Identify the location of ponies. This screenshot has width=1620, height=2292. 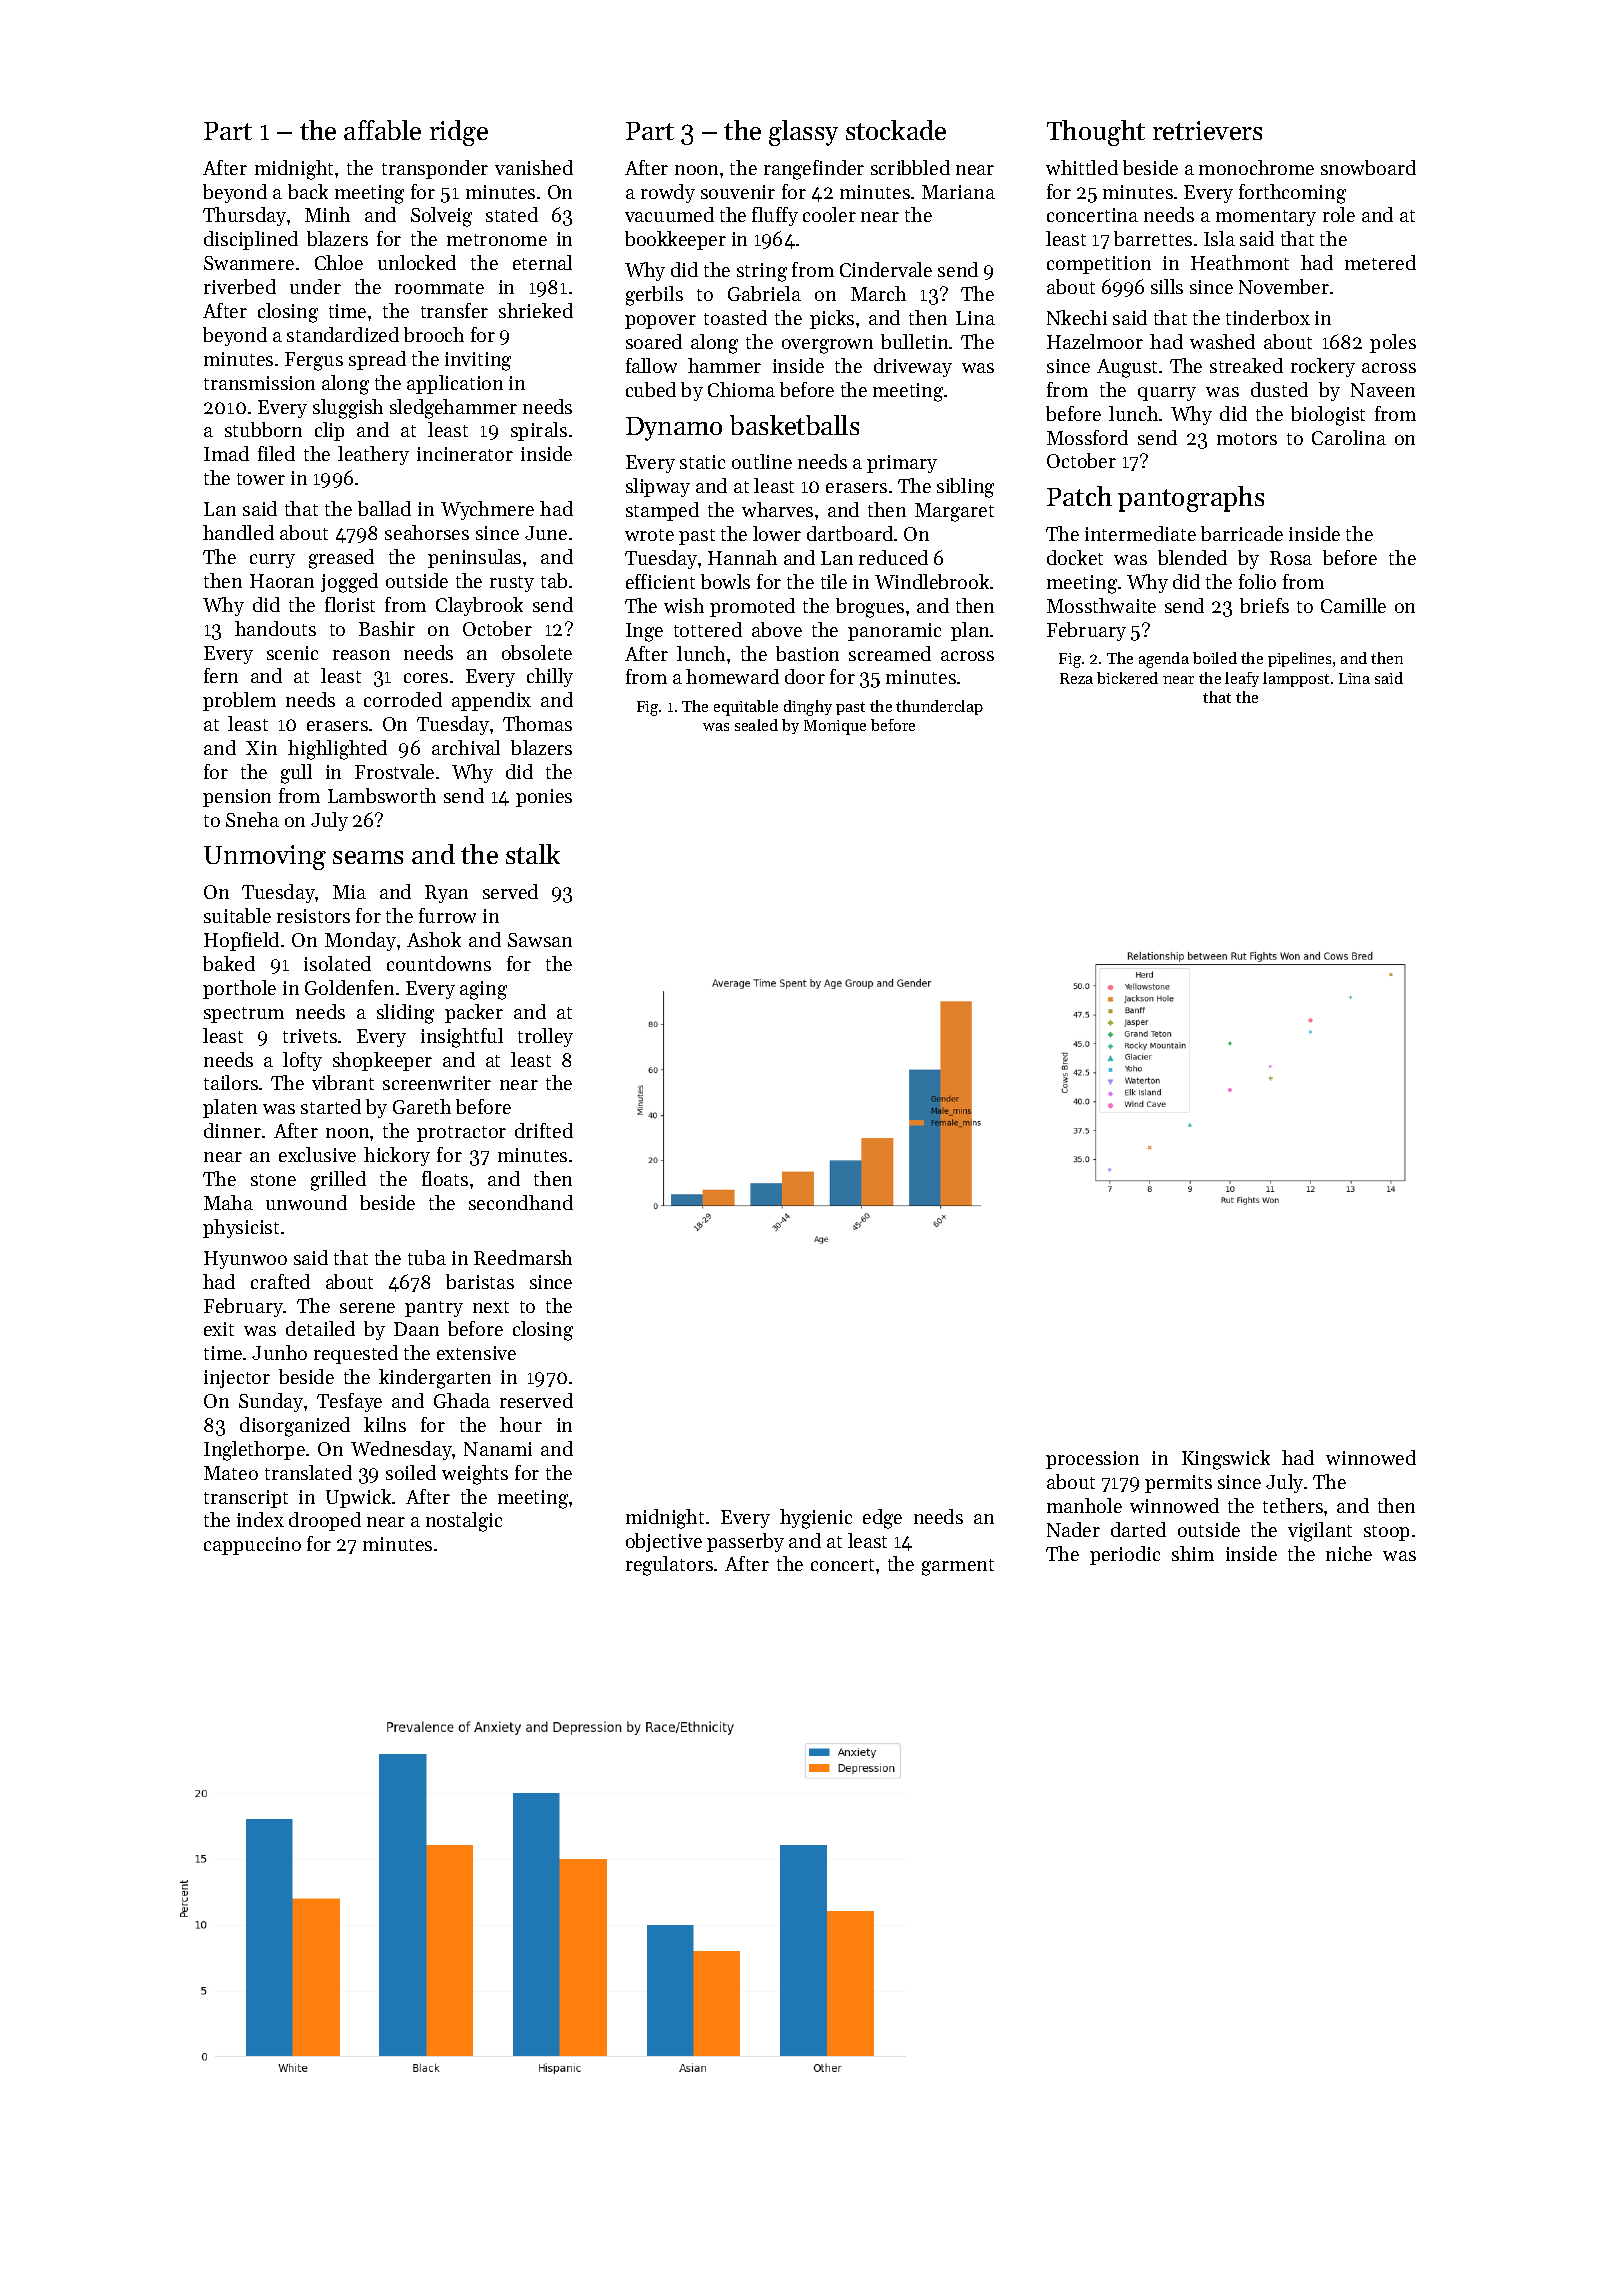
(544, 798).
